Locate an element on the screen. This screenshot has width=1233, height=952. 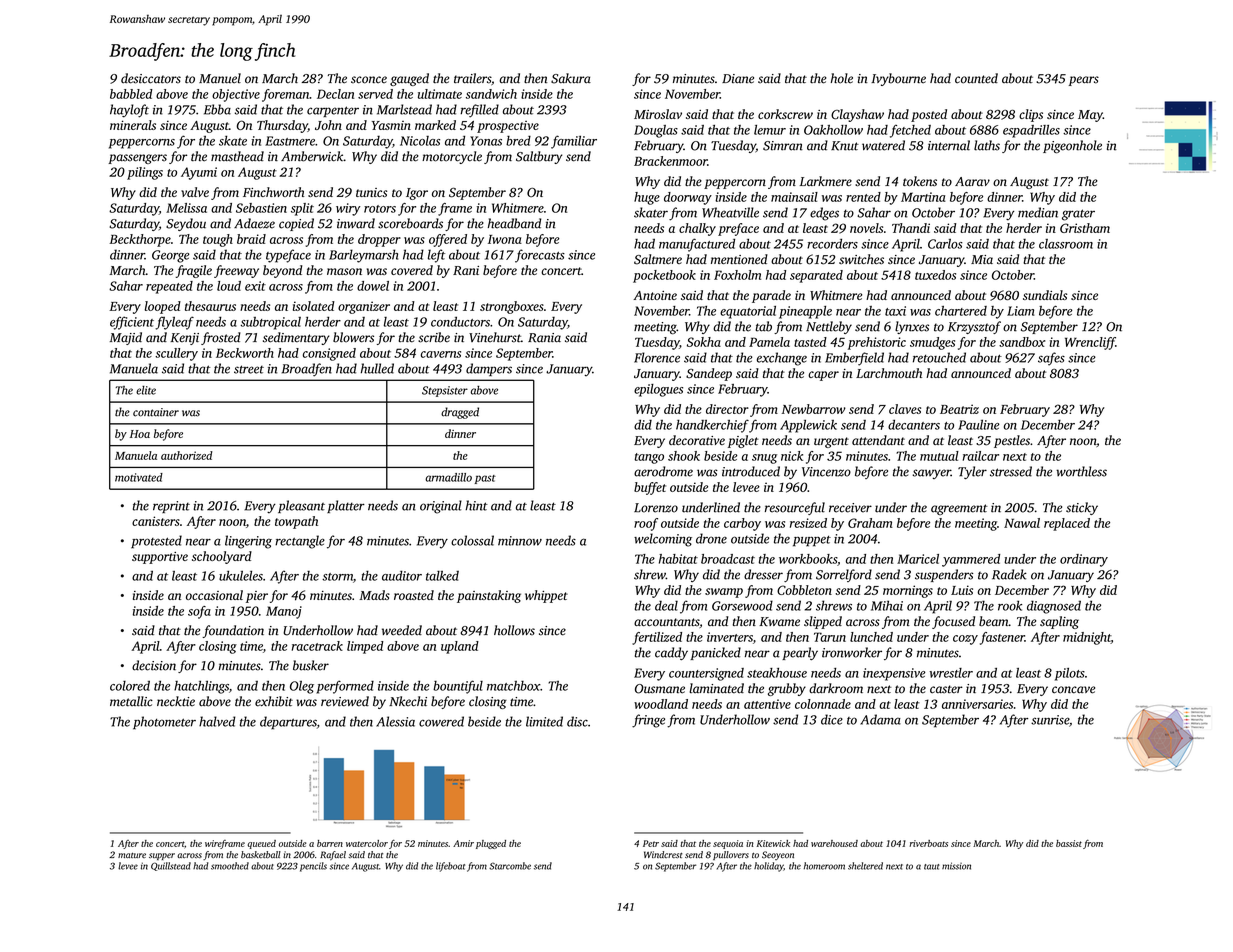
objective is located at coordinates (236, 95).
